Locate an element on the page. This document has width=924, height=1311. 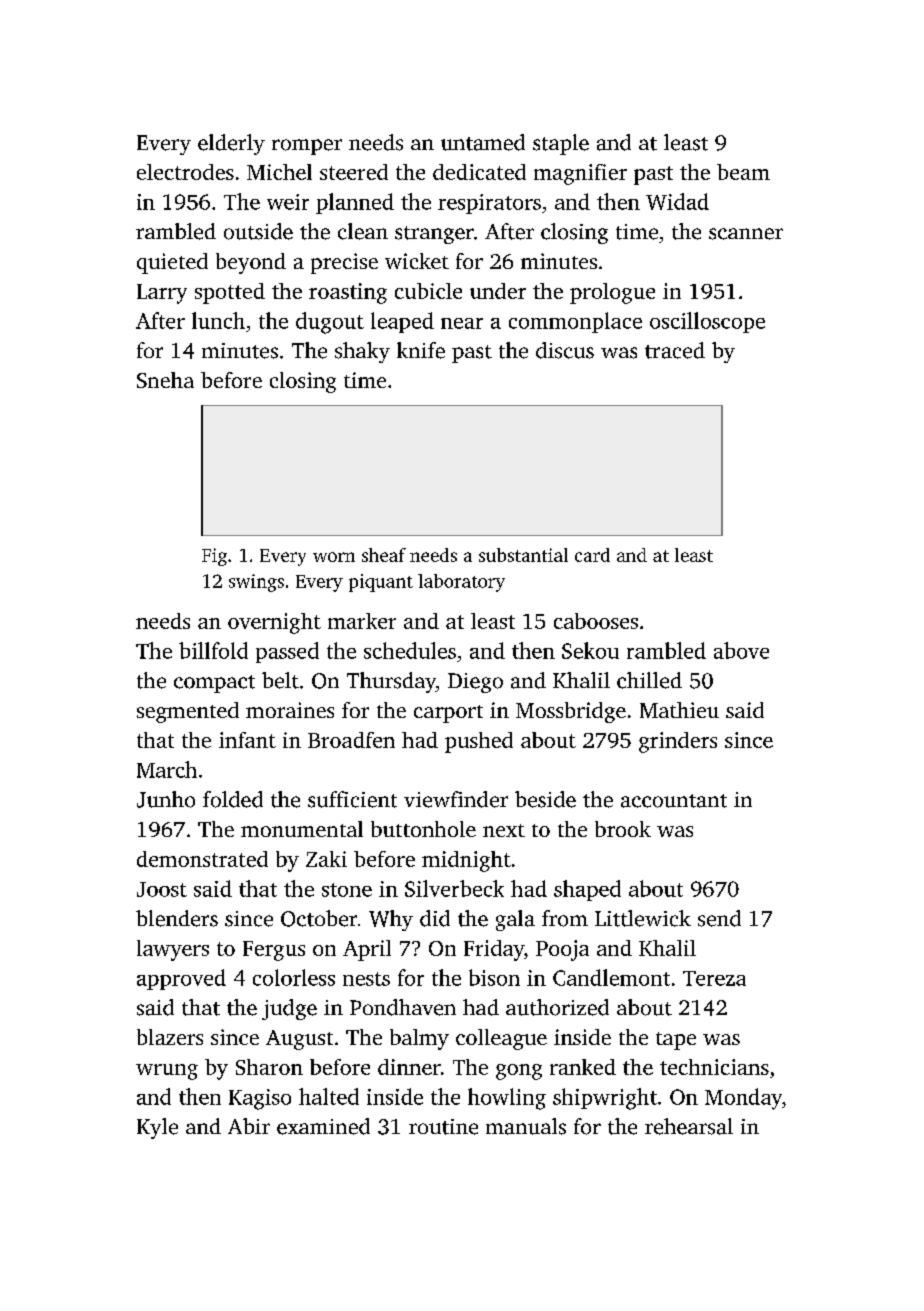
beam is located at coordinates (743, 172).
